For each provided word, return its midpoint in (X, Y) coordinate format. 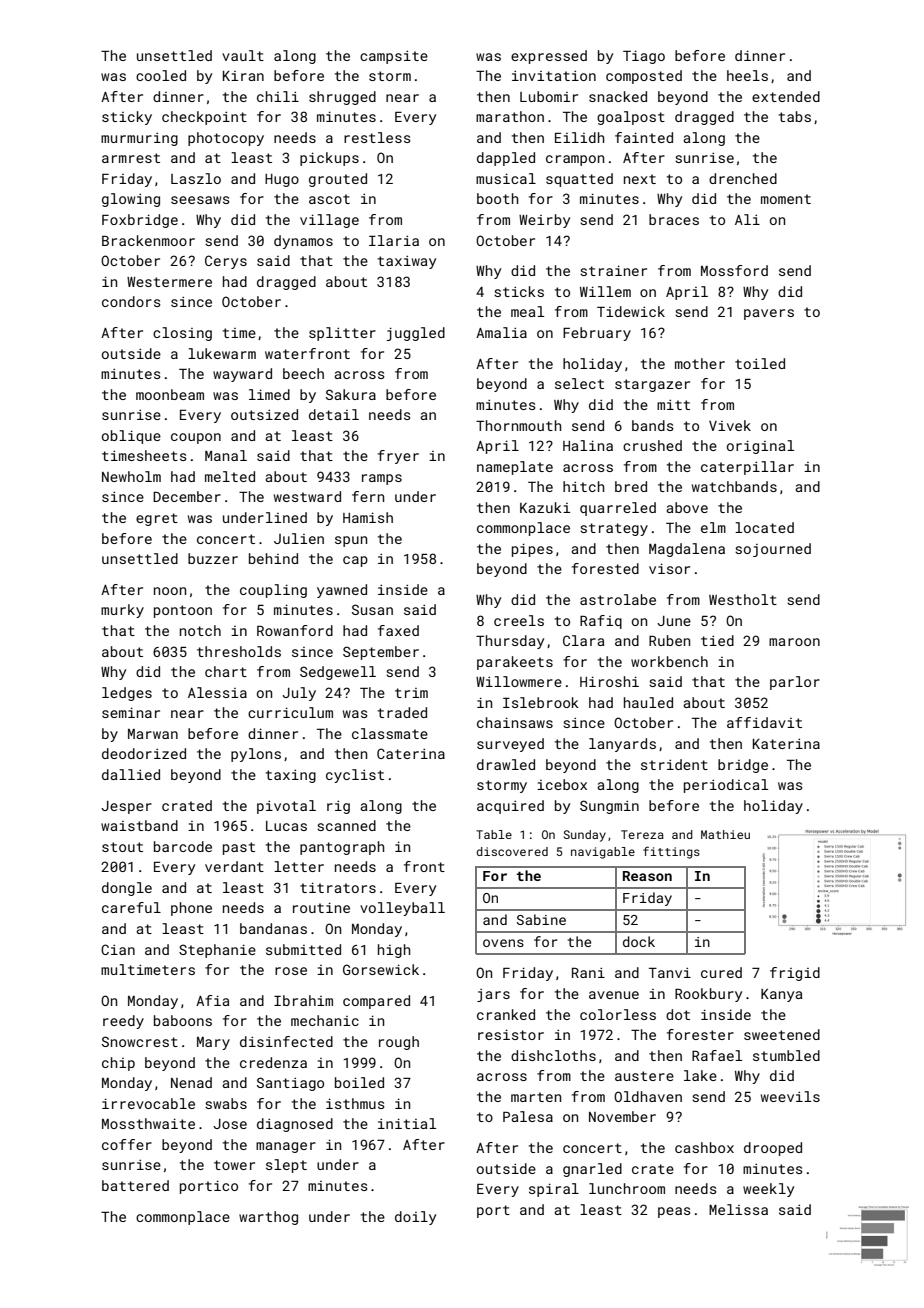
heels (747, 75)
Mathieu (725, 834)
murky (122, 611)
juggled (416, 334)
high (394, 951)
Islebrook (541, 702)
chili (278, 96)
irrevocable (148, 1103)
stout (122, 847)
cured (721, 972)
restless (377, 137)
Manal (226, 455)
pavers (769, 314)
